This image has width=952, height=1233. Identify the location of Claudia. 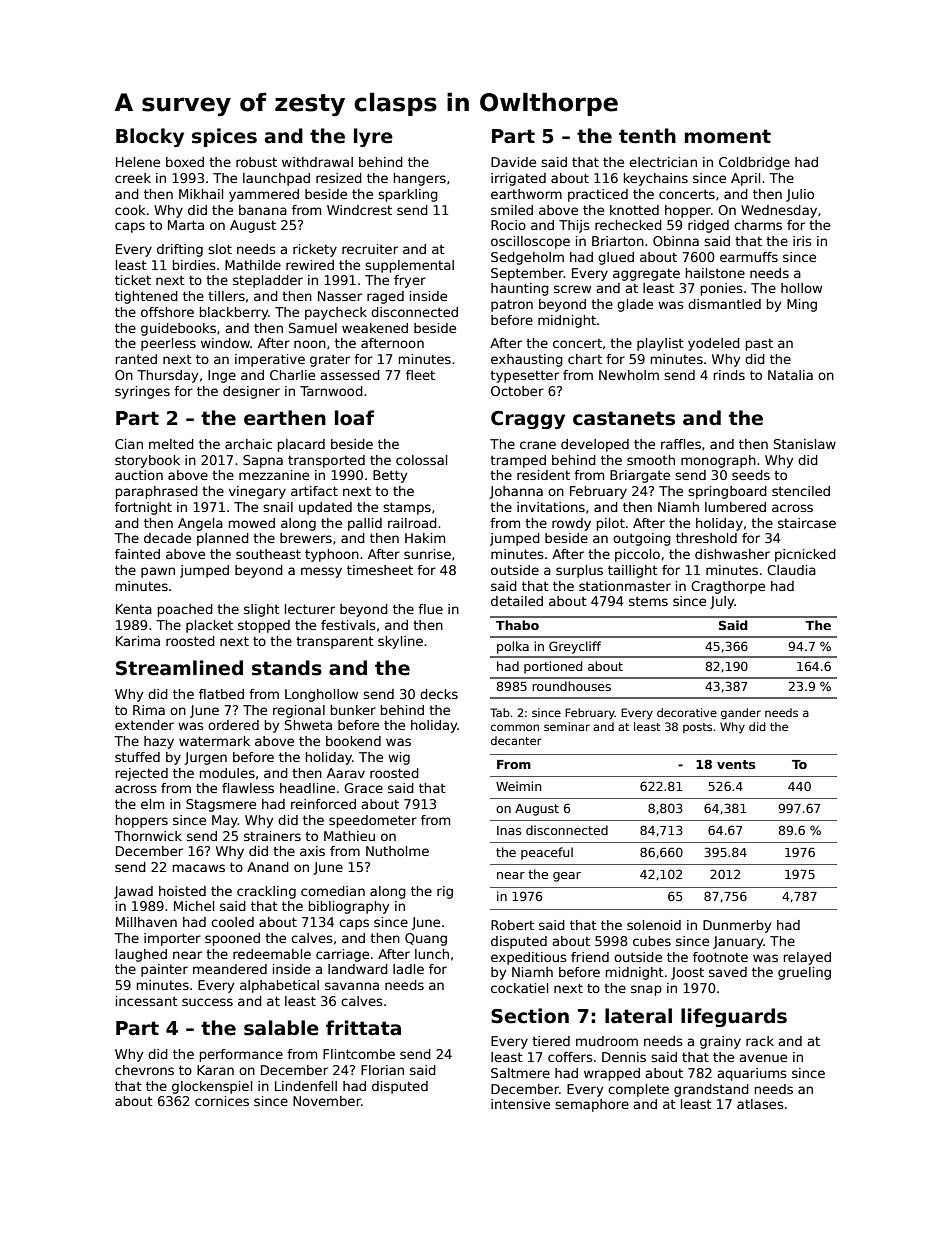
(791, 570).
